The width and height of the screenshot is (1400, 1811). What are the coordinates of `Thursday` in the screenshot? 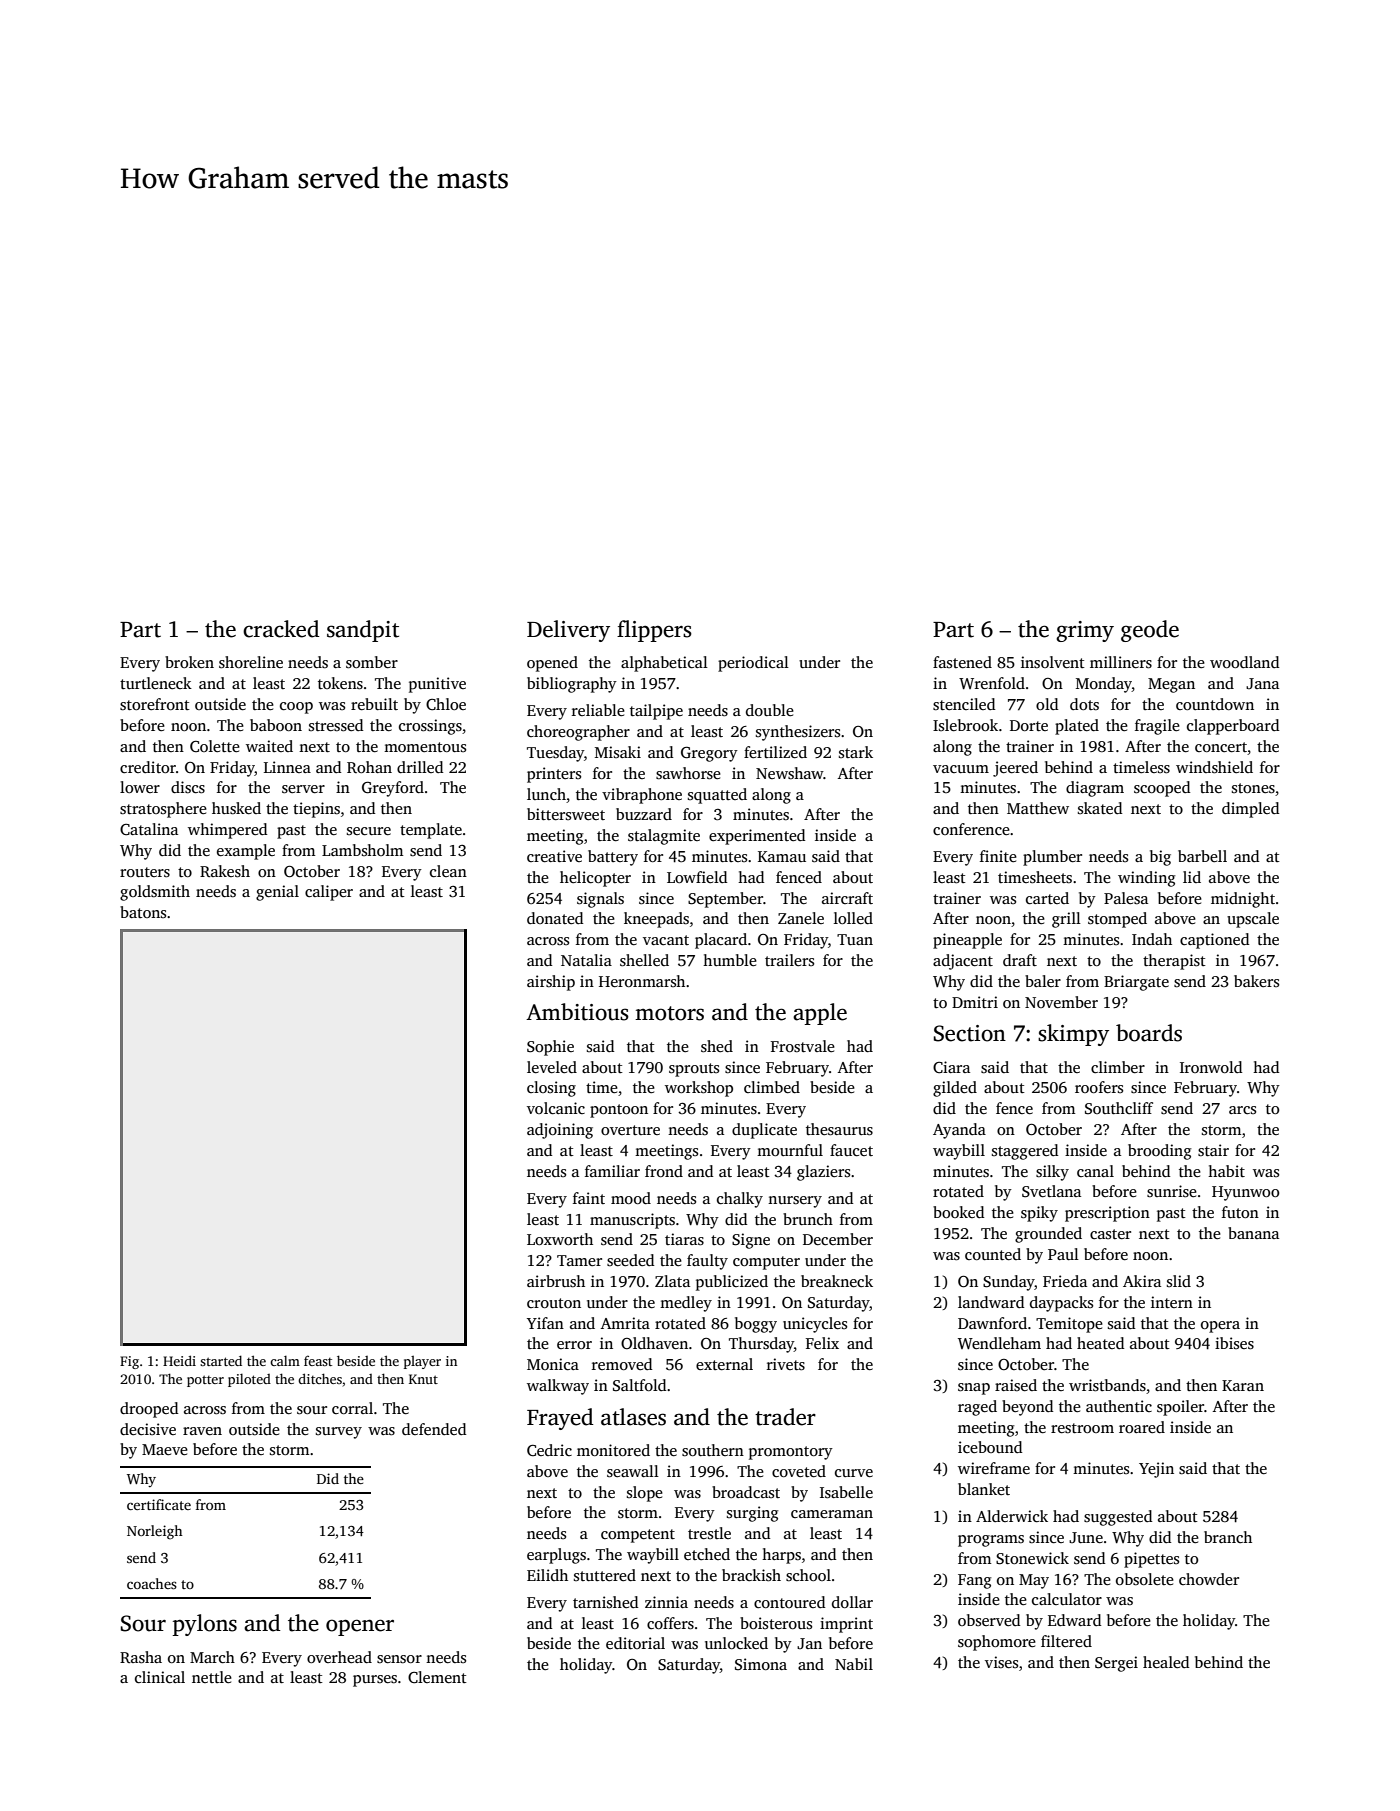 It's located at (761, 1345).
